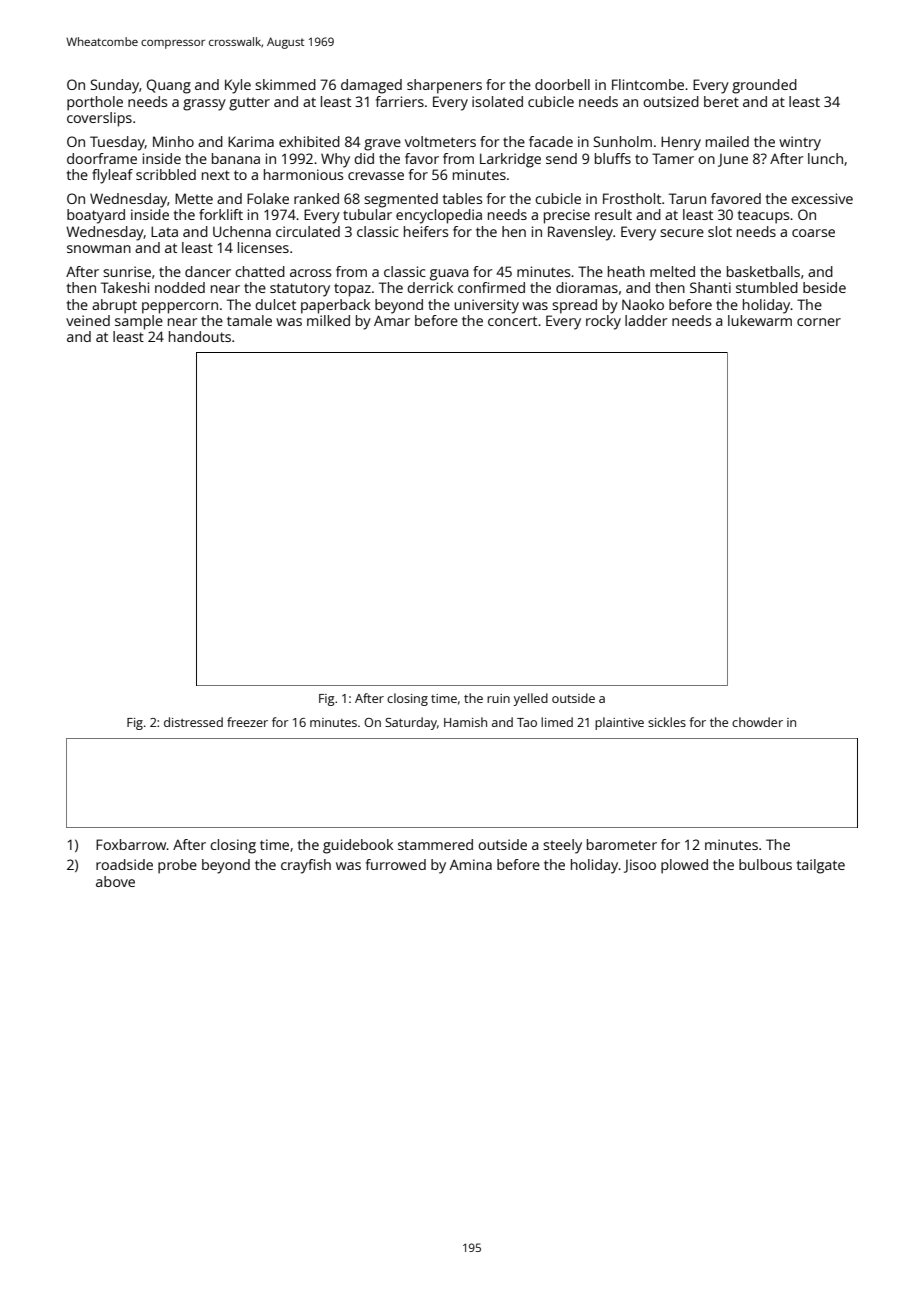 The image size is (924, 1308). What do you see at coordinates (208, 271) in the screenshot?
I see `dancer` at bounding box center [208, 271].
